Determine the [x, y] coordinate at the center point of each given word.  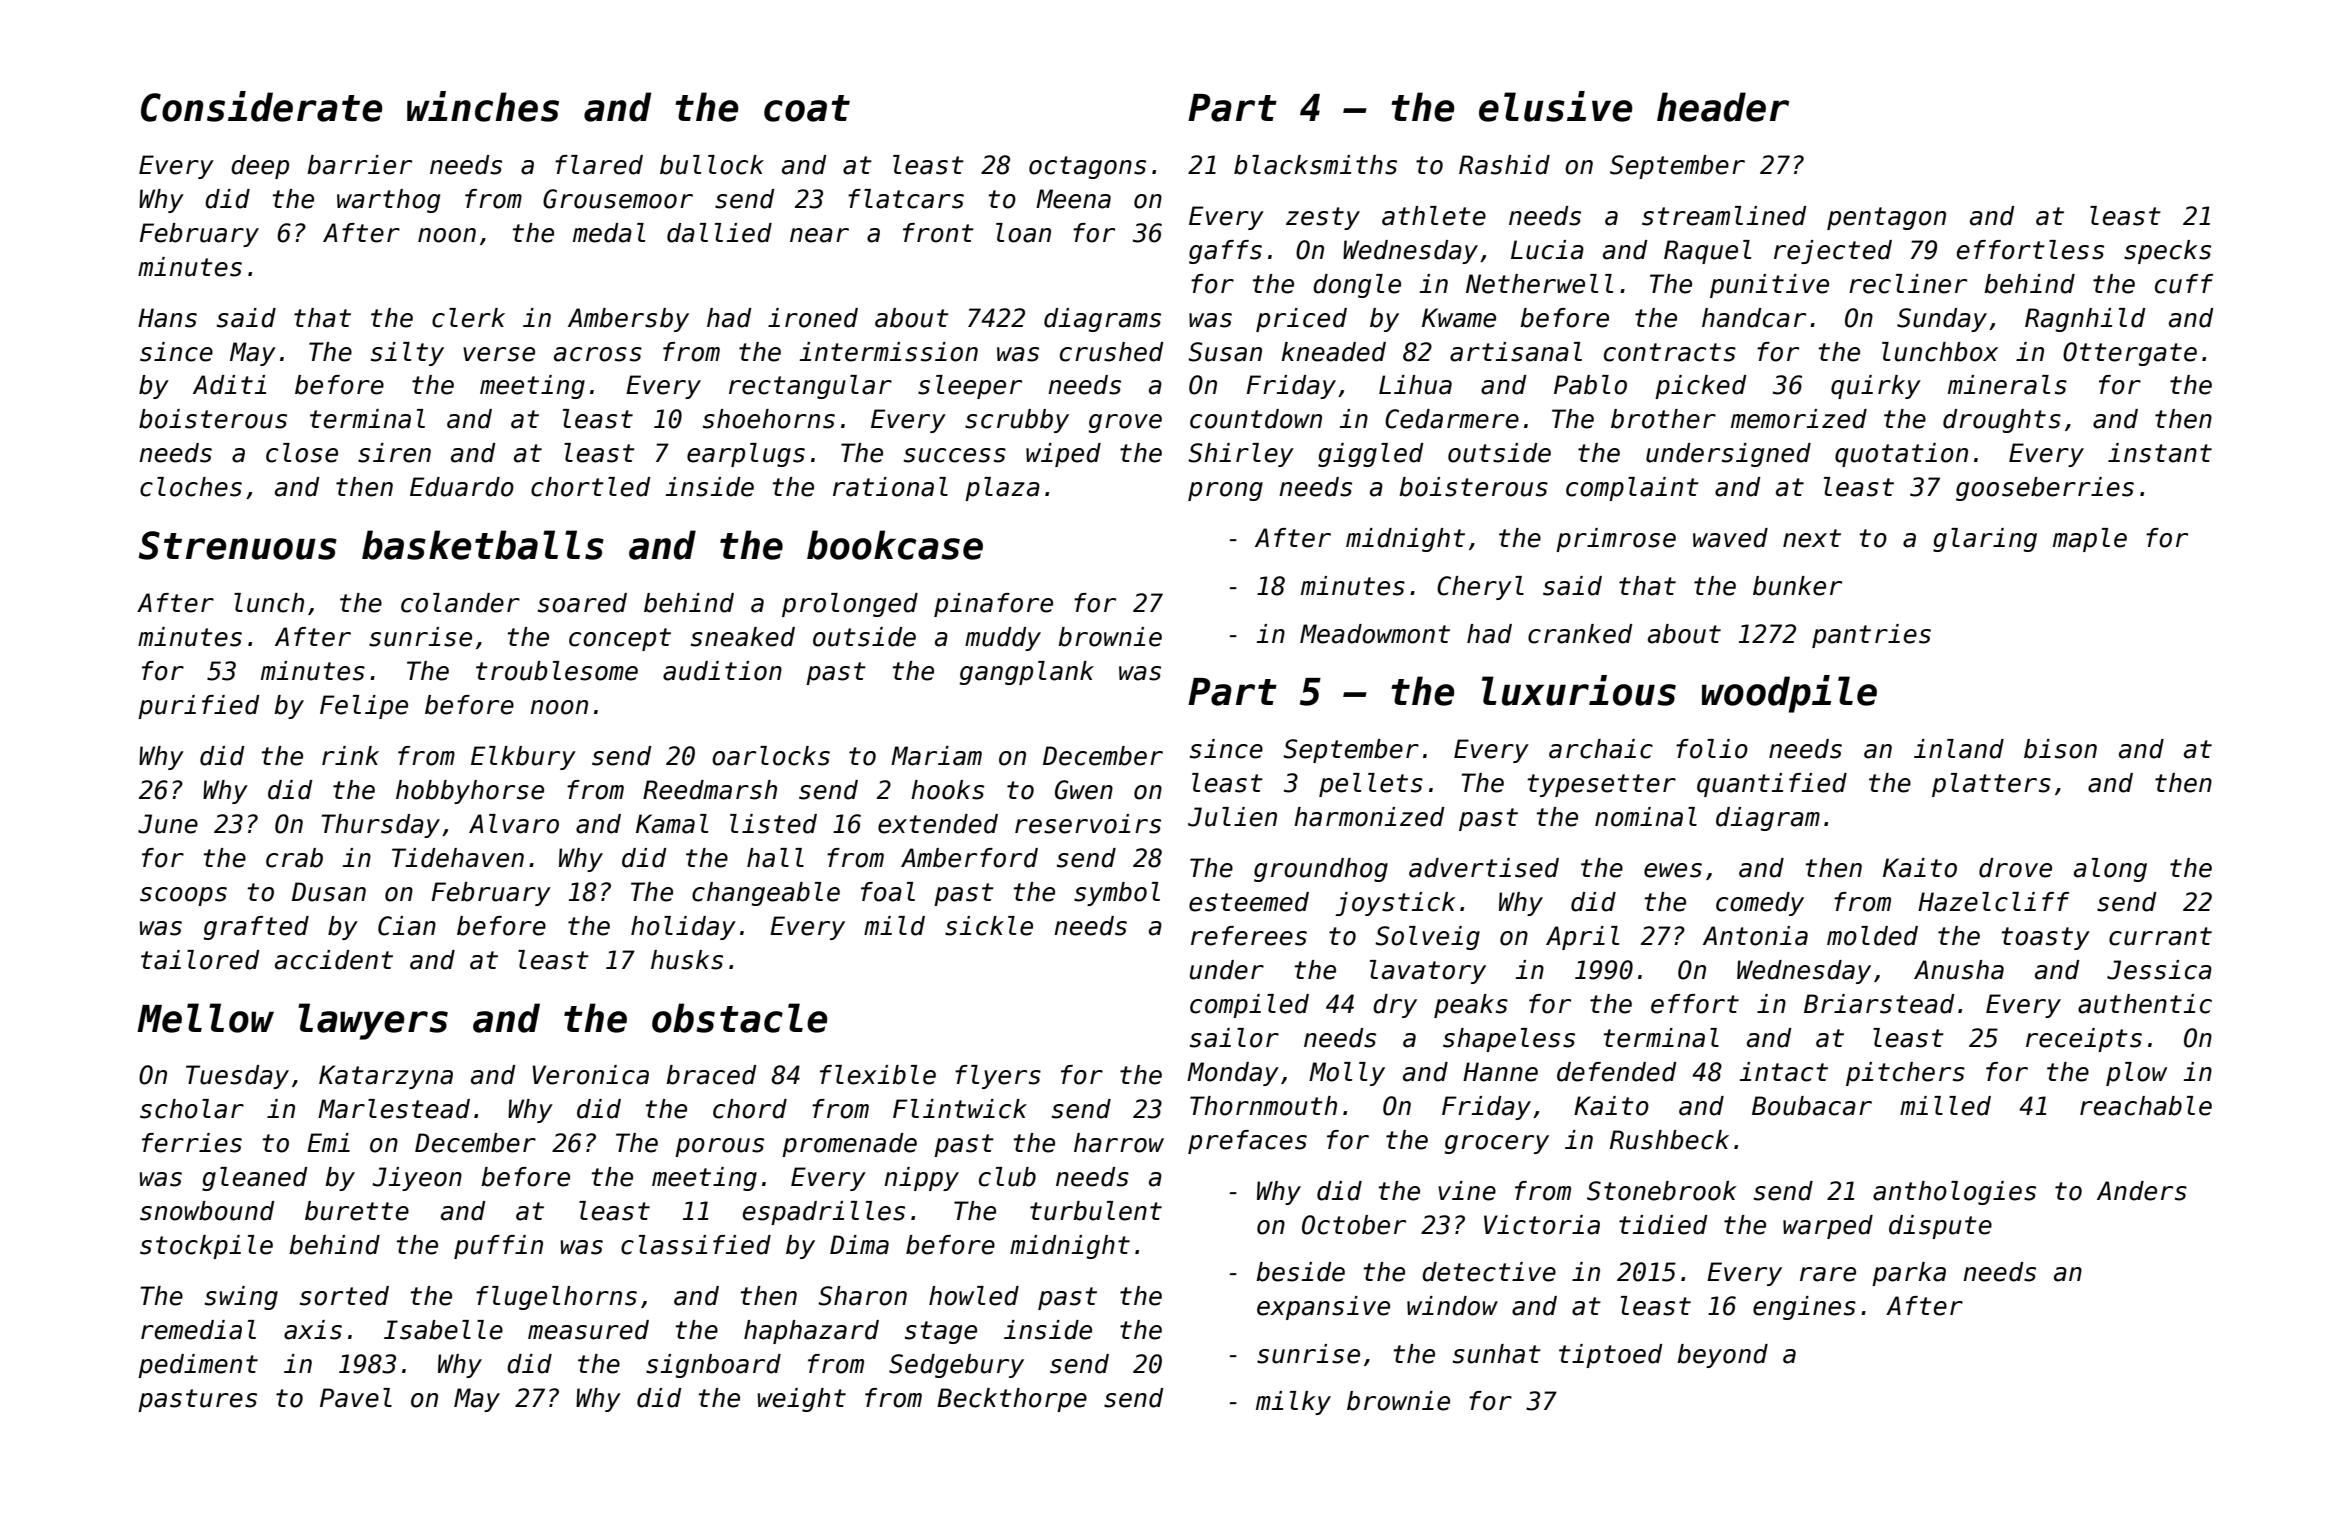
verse [499, 354]
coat [807, 108]
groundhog [1321, 870]
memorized [1799, 419]
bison [2060, 749]
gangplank [1027, 673]
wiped [1063, 455]
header [1723, 107]
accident [334, 960]
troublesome [557, 671]
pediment [198, 1366]
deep [260, 167]
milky [1293, 1403]
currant [2160, 936]
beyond [1722, 1356]
